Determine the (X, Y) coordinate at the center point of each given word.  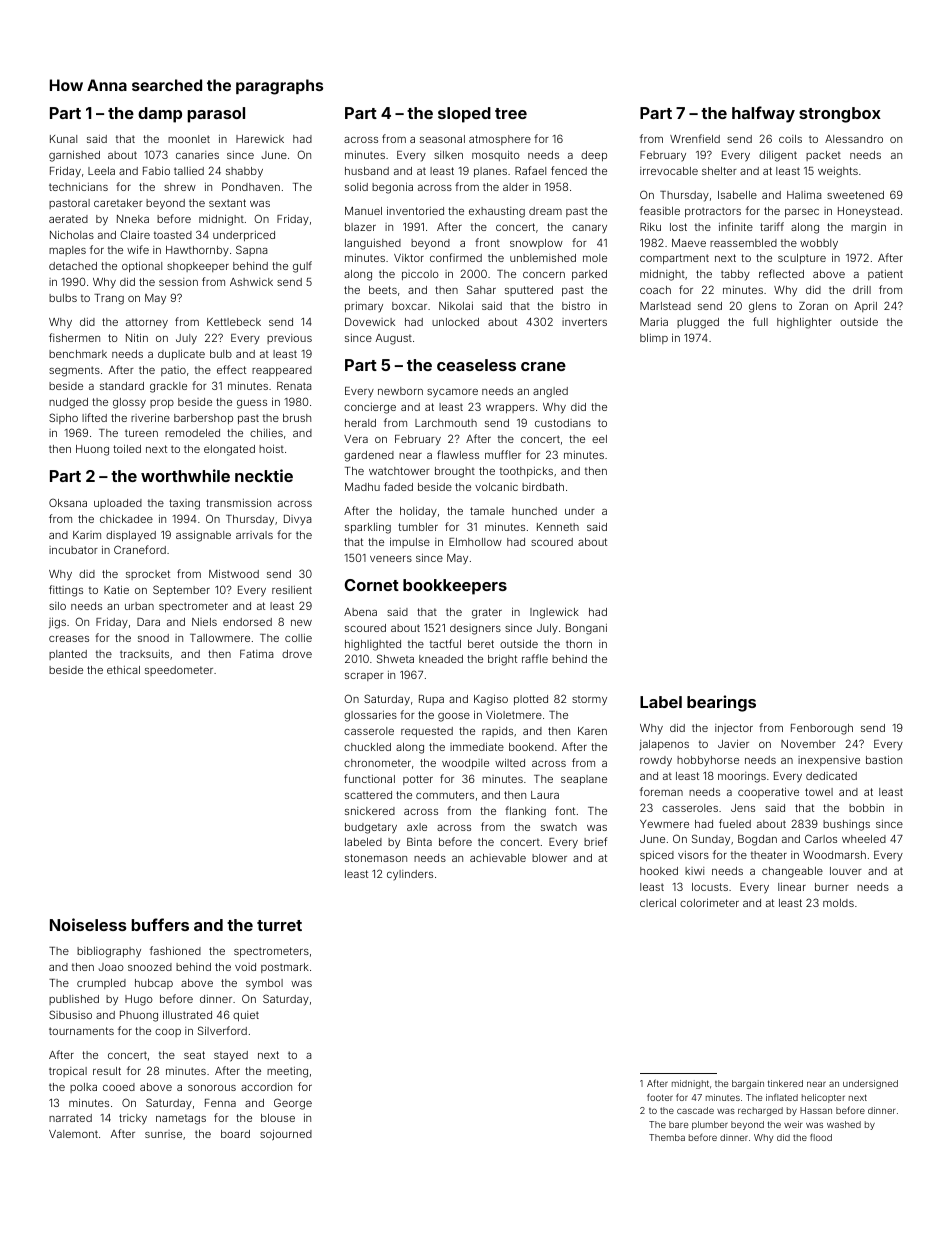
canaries (197, 155)
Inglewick (554, 613)
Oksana (68, 502)
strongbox (840, 115)
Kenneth (558, 527)
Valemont (73, 1134)
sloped (464, 115)
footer (660, 1097)
